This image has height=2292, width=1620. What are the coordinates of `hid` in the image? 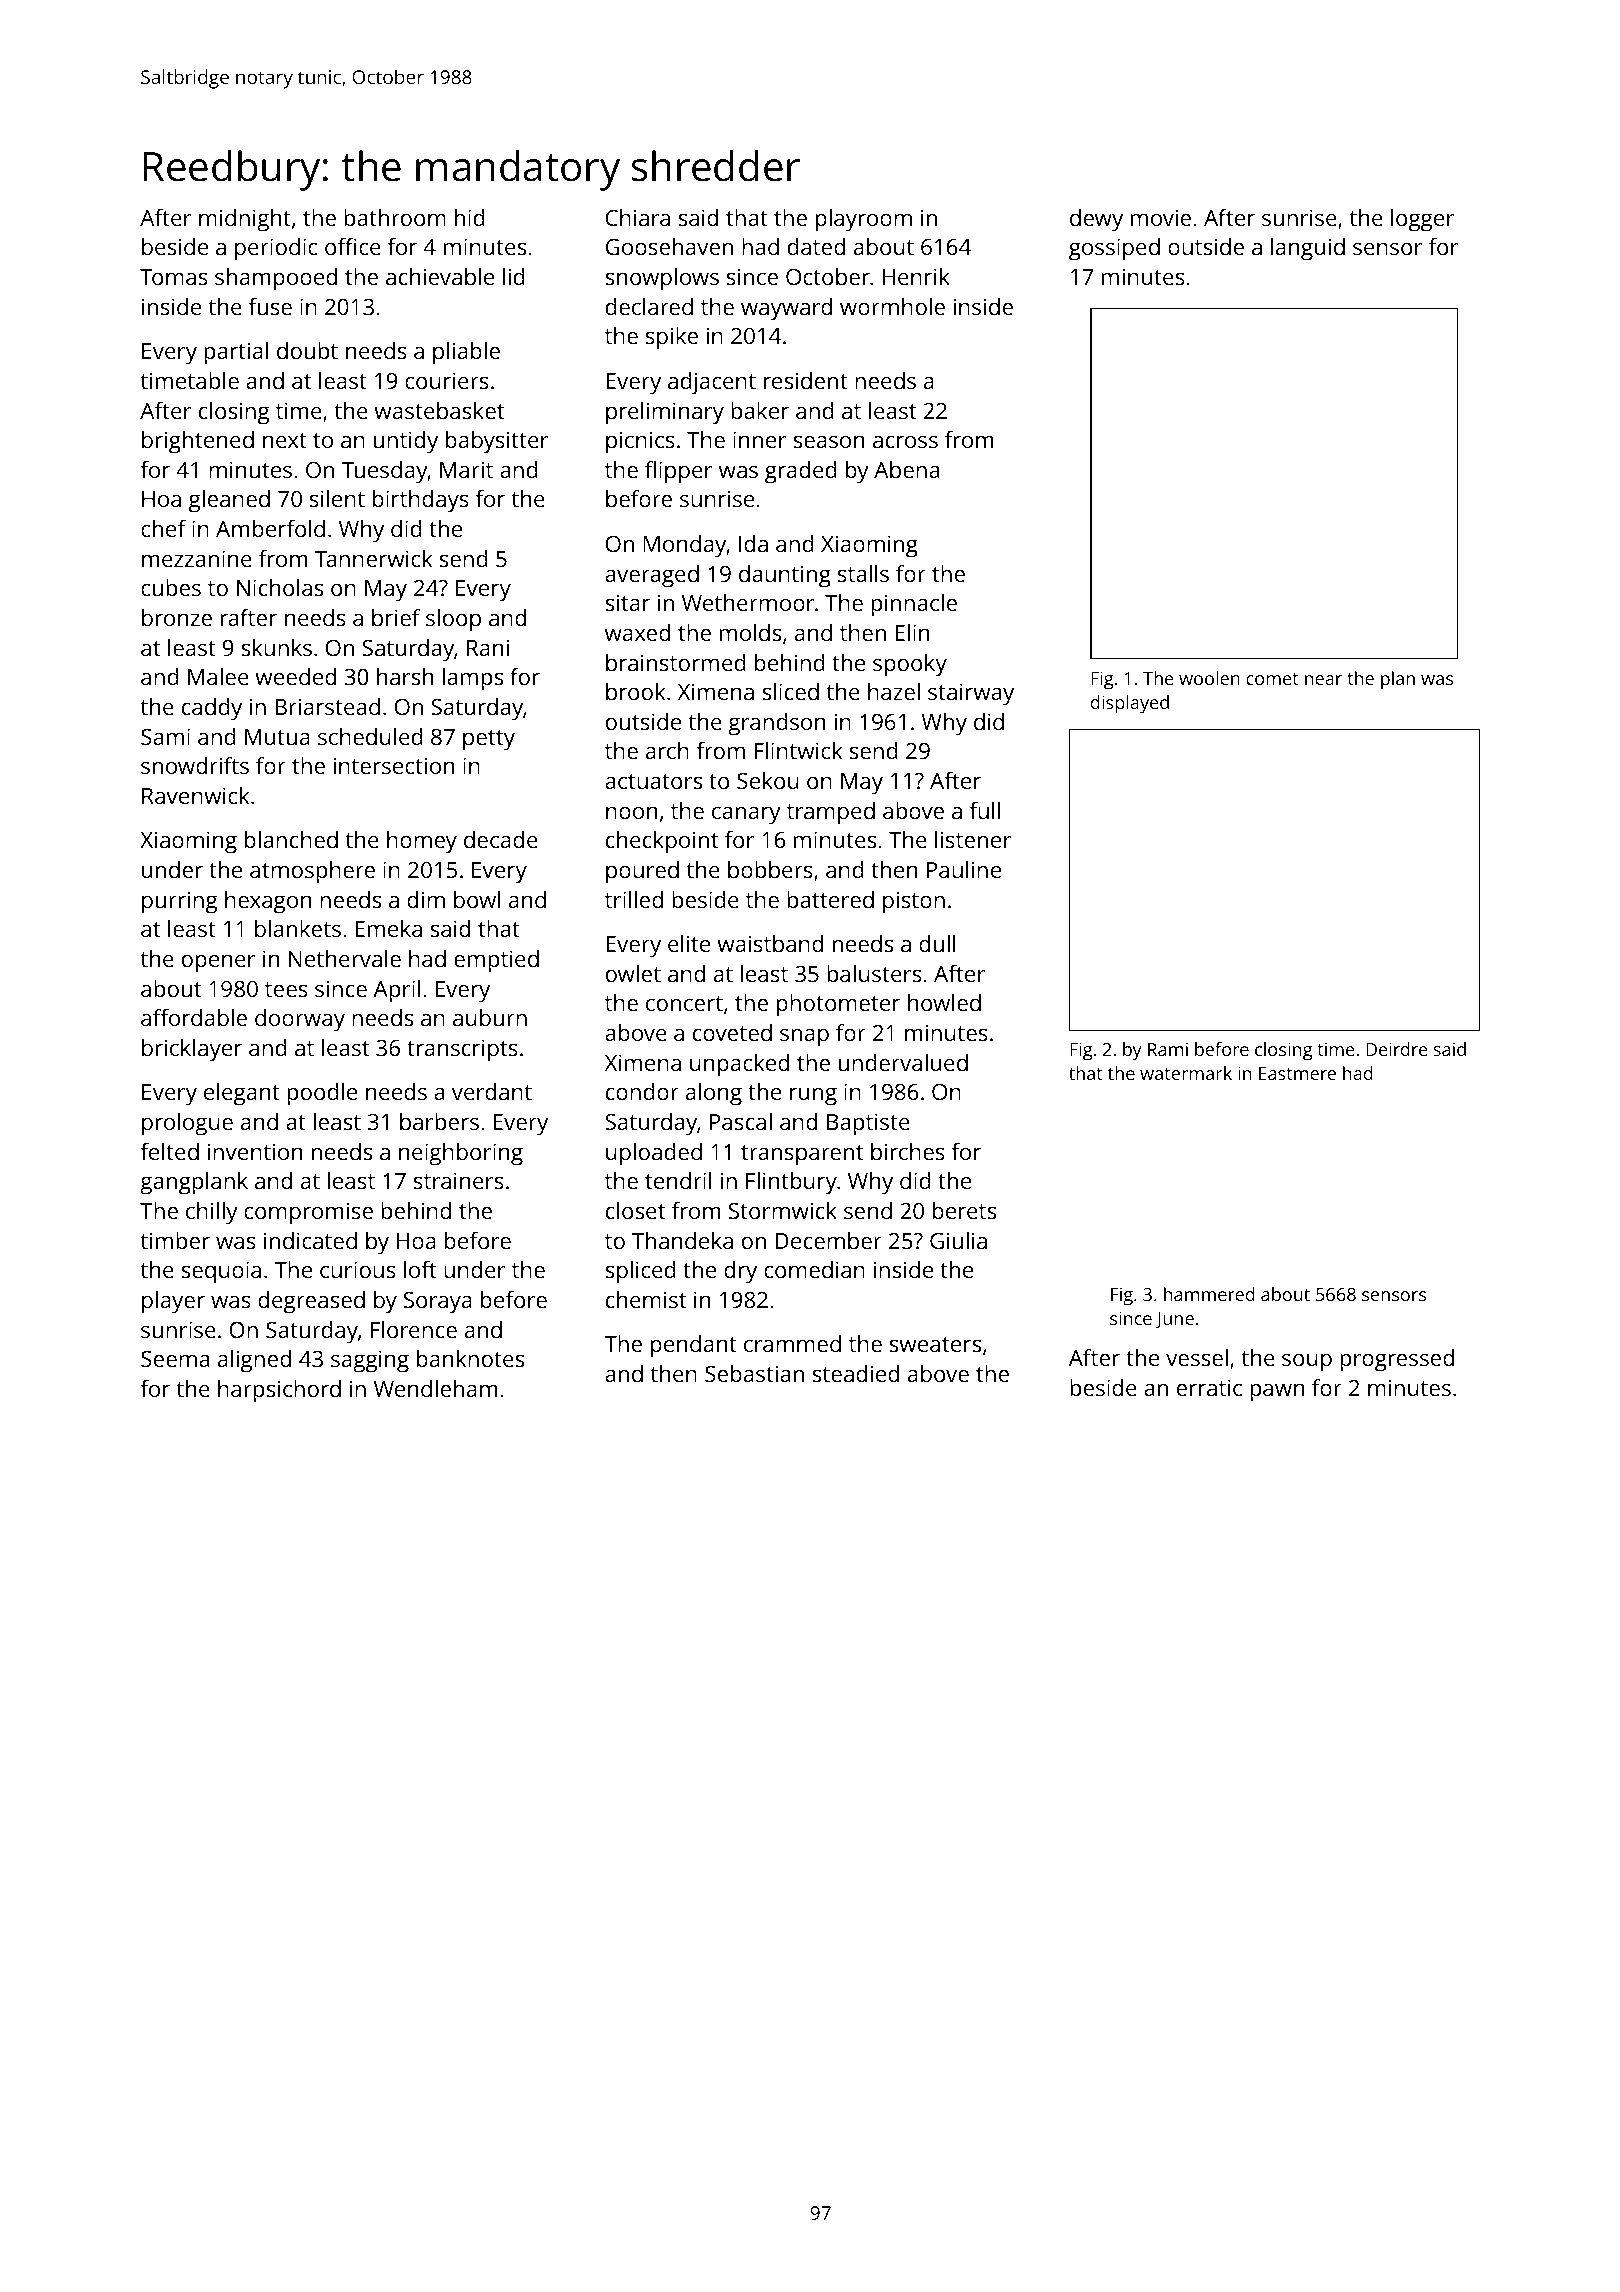 It's located at (470, 217).
